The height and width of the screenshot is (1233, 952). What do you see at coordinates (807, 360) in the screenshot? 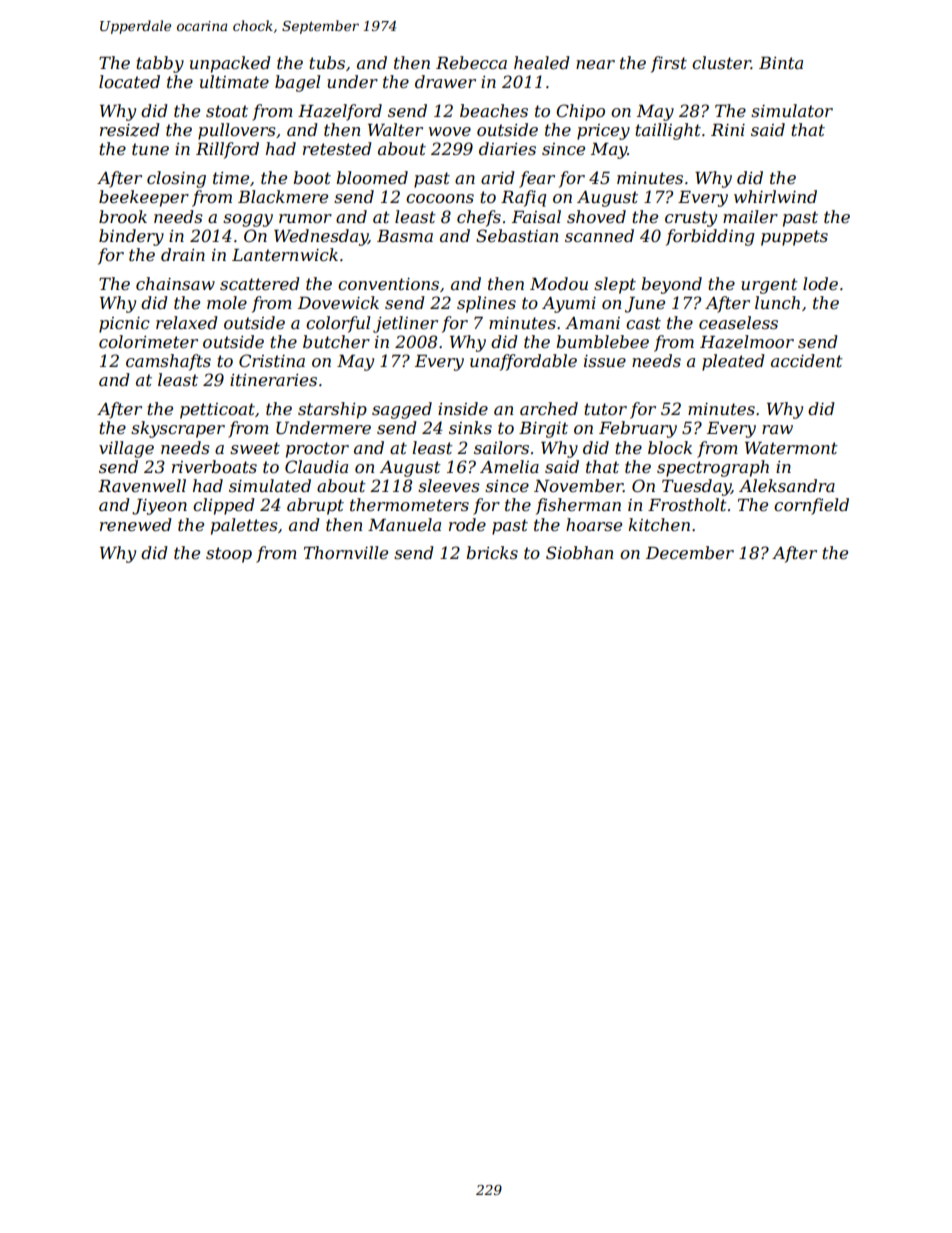
I see `accident` at bounding box center [807, 360].
